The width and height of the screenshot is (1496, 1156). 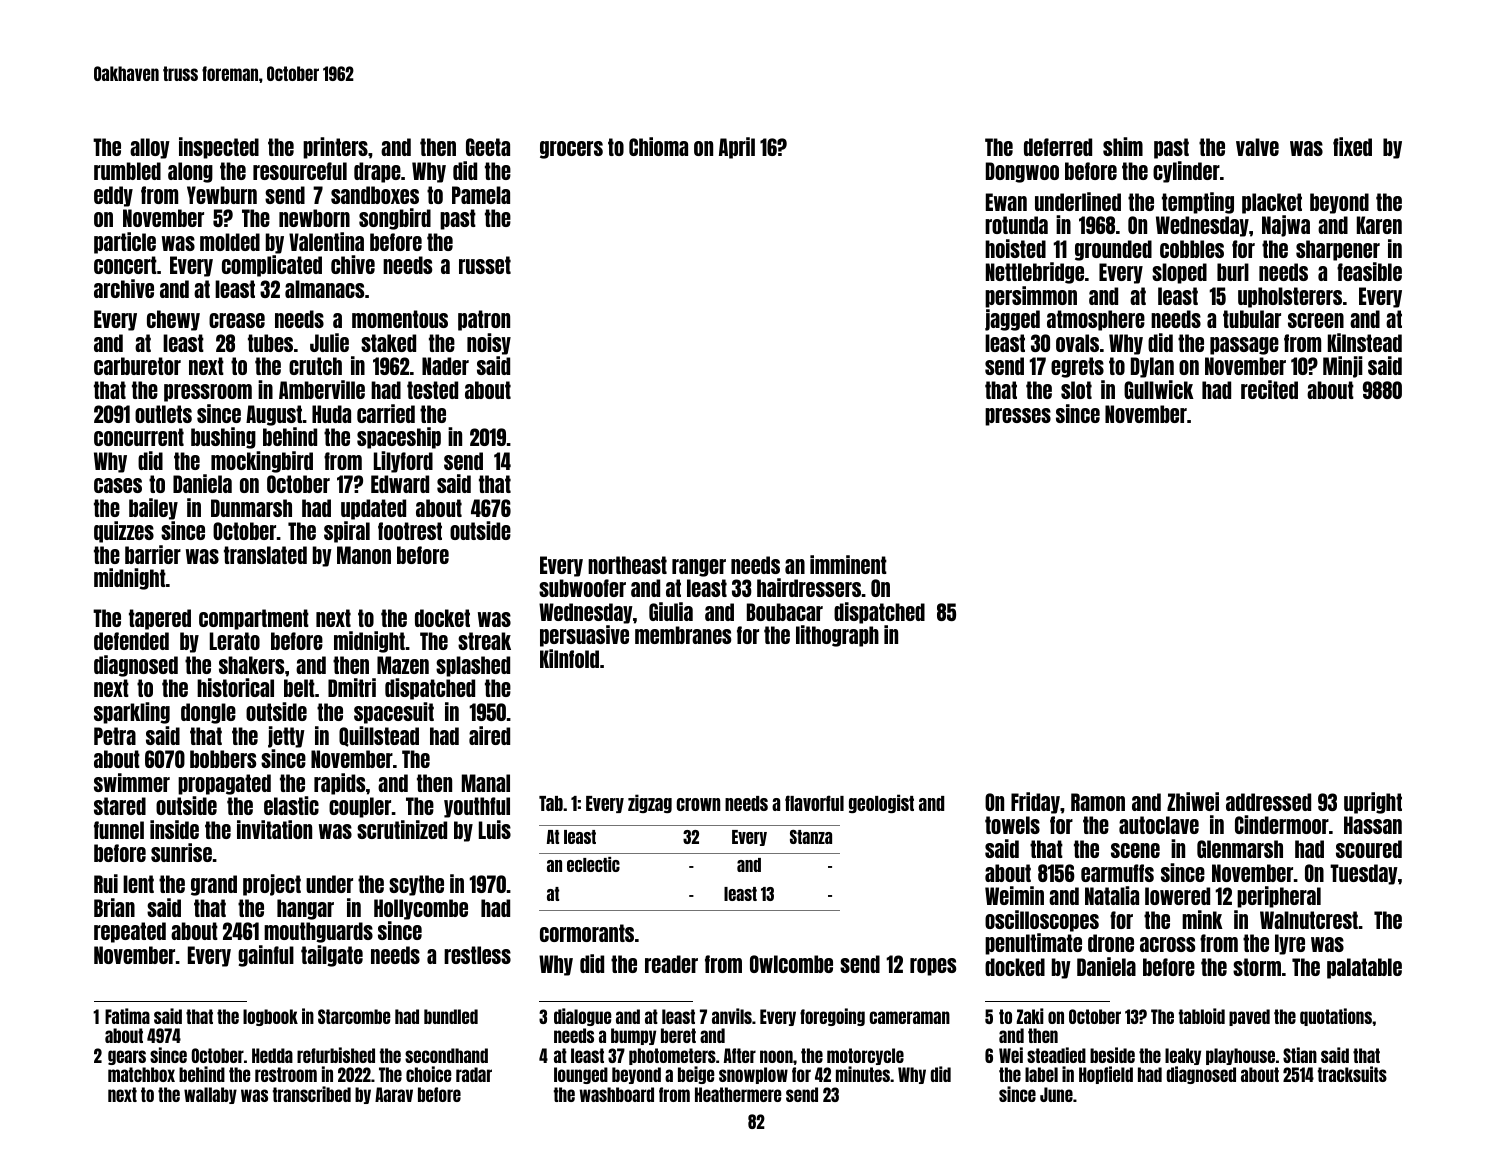 I want to click on hoisted, so click(x=1015, y=248).
